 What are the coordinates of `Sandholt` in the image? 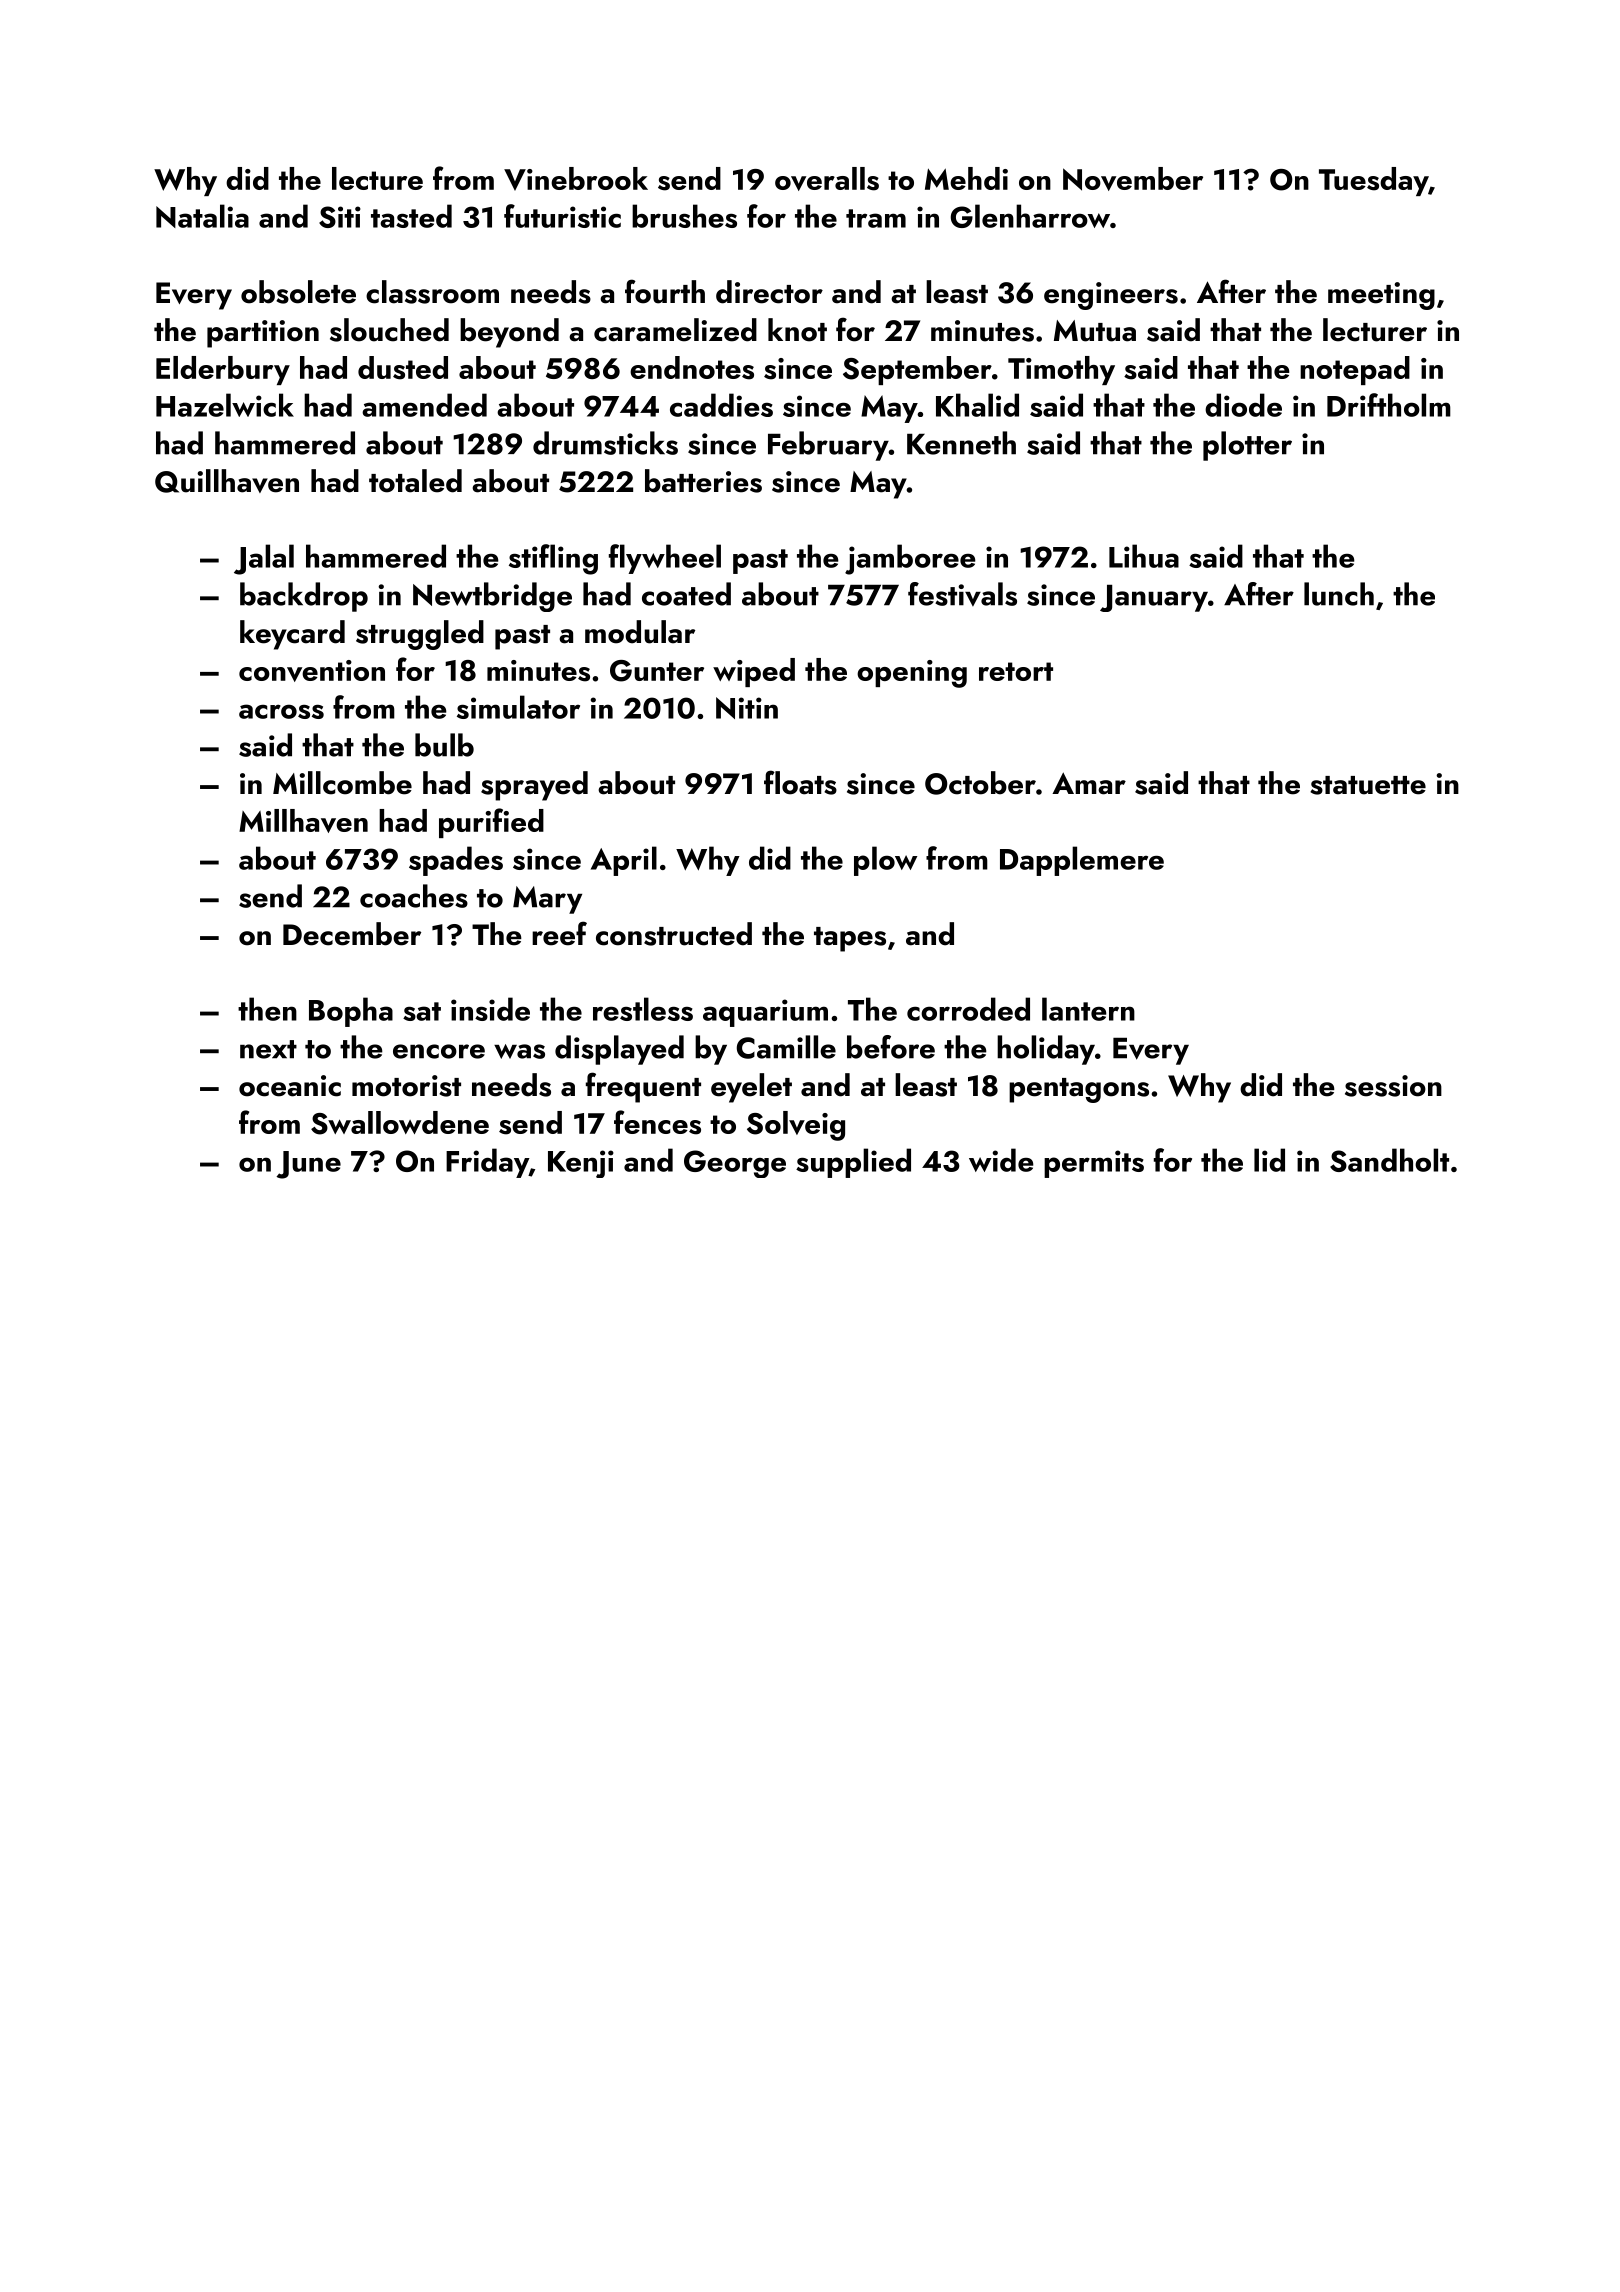 It's located at (1389, 1160).
